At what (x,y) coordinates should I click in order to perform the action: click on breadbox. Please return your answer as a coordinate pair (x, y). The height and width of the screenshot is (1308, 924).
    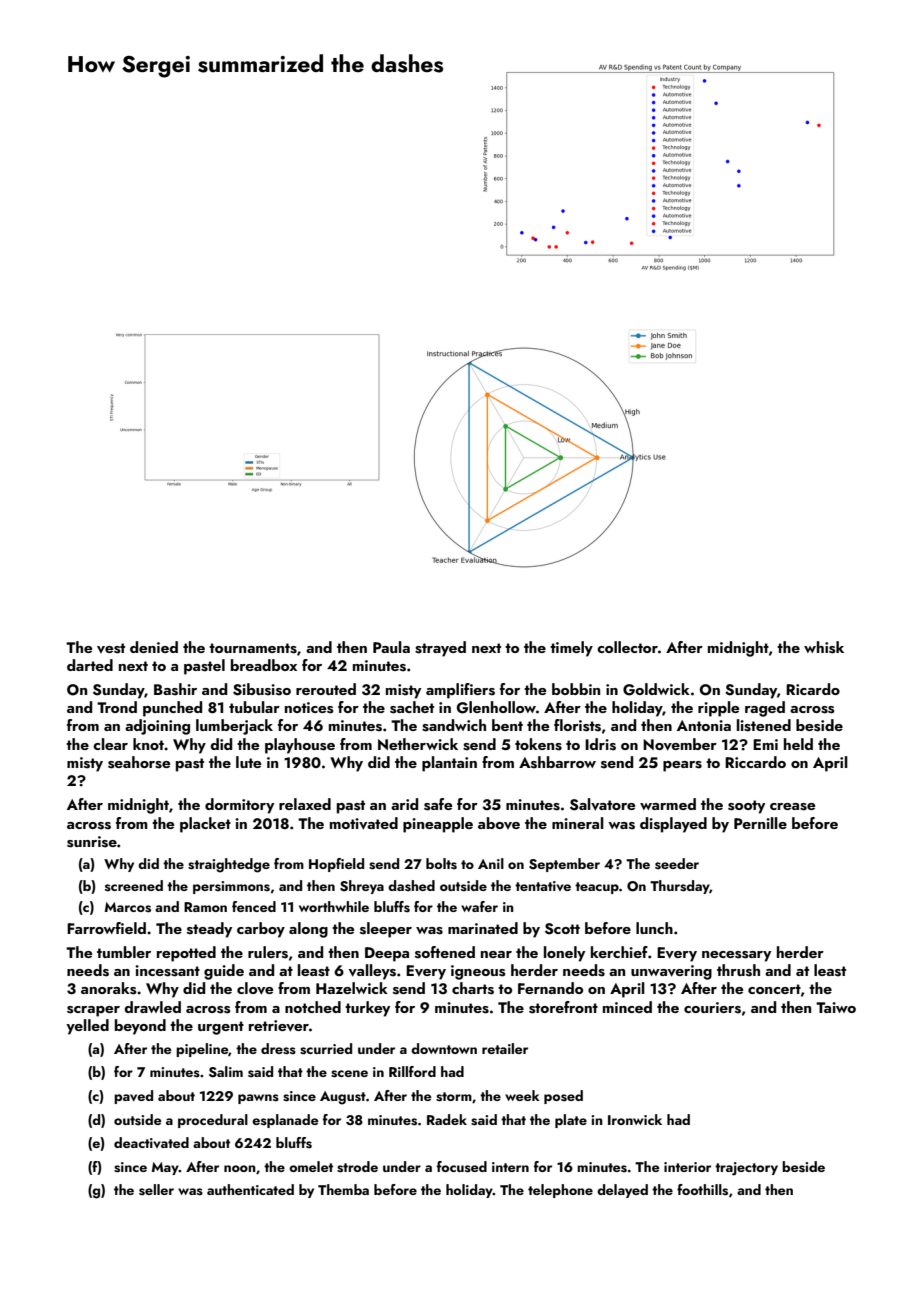
    Looking at the image, I should click on (264, 665).
